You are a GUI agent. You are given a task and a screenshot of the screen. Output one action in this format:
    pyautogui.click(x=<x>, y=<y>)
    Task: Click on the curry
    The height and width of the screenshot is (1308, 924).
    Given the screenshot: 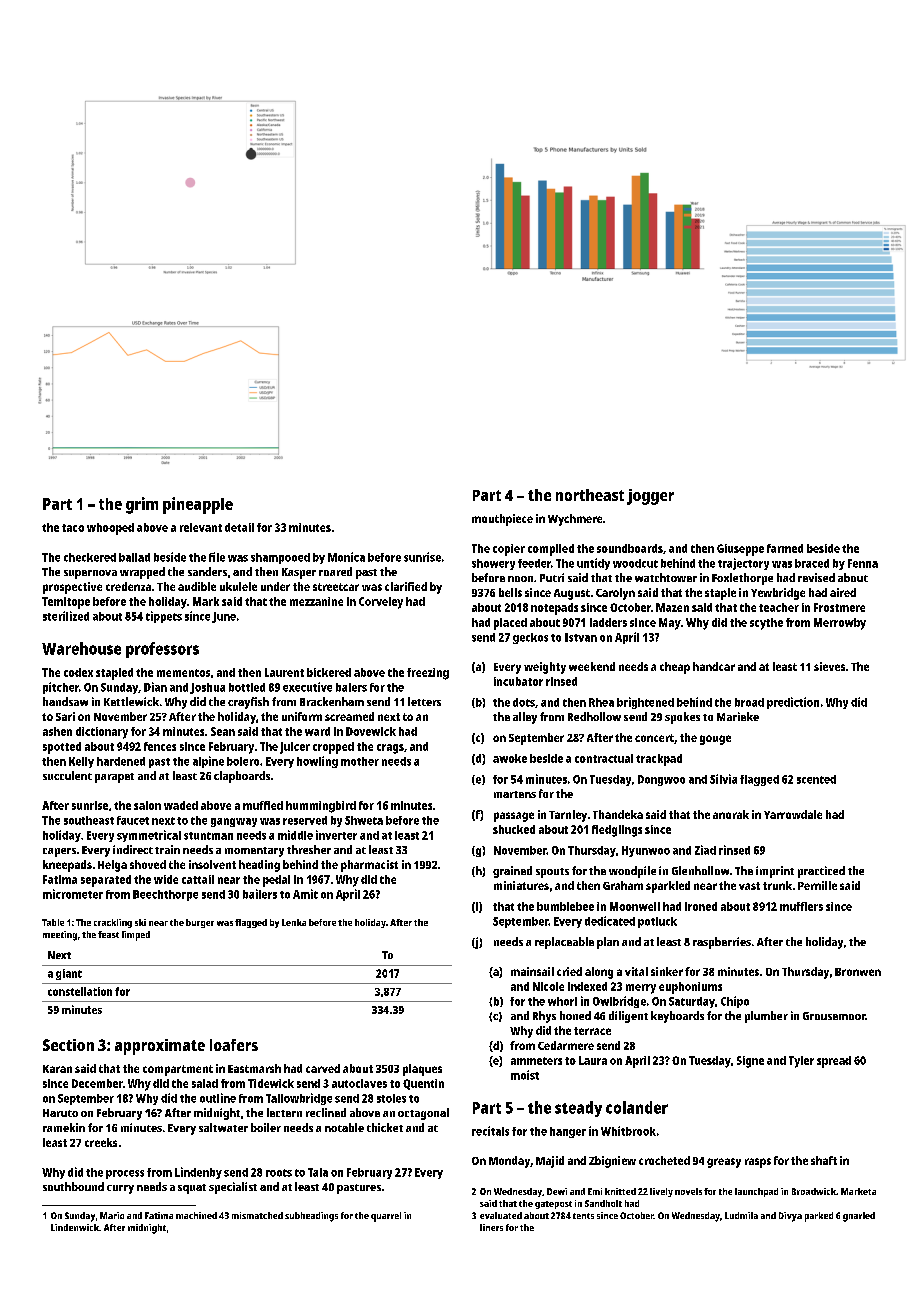 What is the action you would take?
    pyautogui.click(x=120, y=1189)
